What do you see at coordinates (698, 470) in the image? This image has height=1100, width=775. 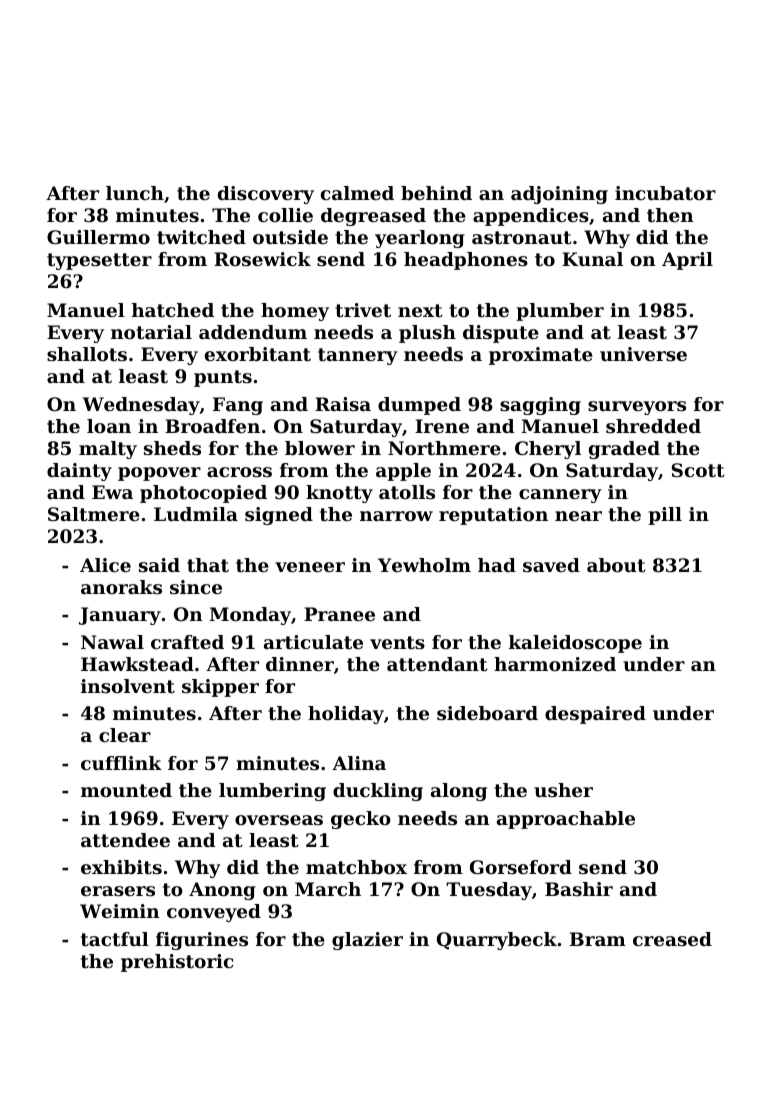 I see `Scott` at bounding box center [698, 470].
